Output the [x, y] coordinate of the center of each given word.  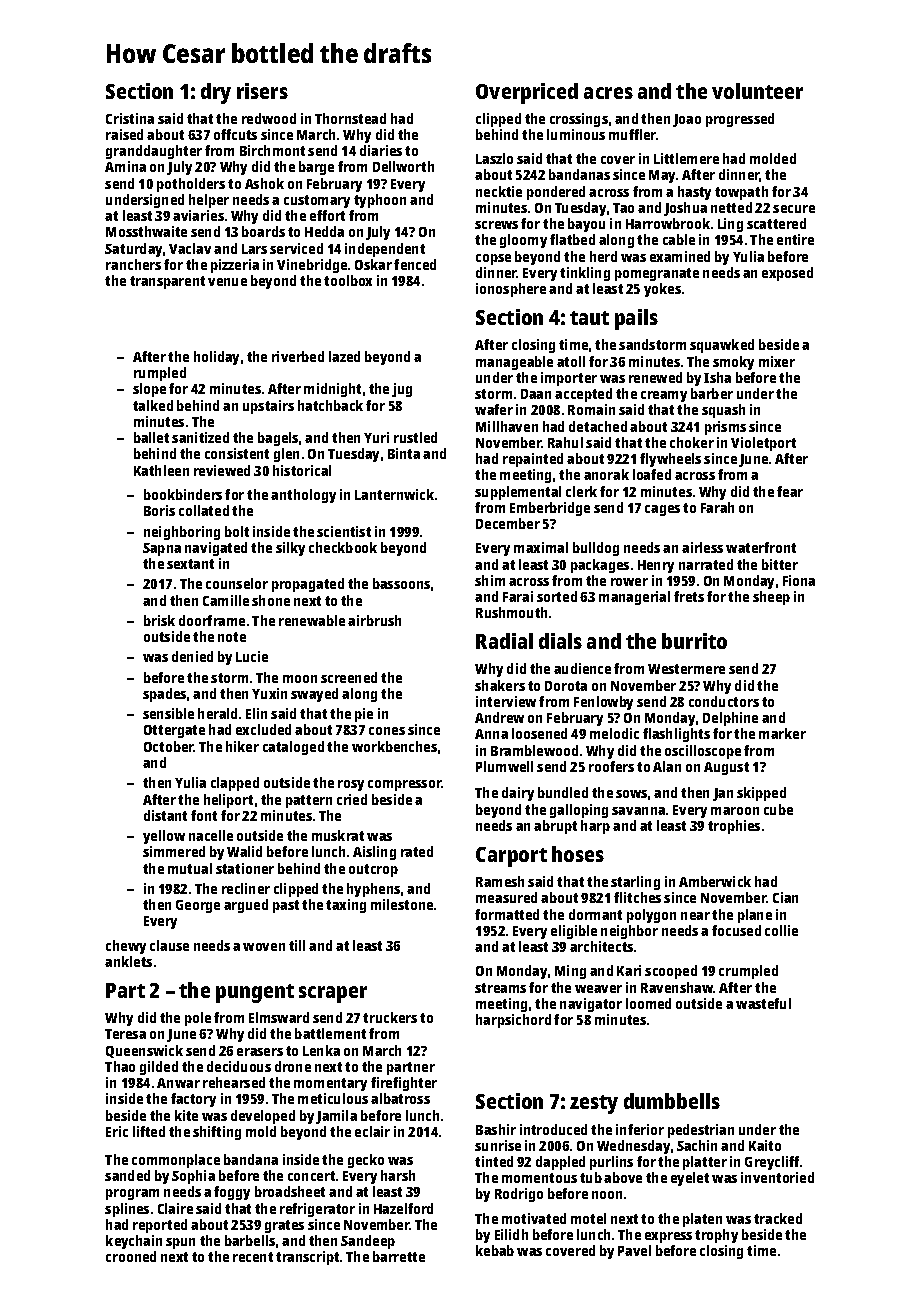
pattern [309, 801]
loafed [652, 474]
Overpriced [527, 93]
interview [506, 701]
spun [180, 1243]
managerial [634, 598]
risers [262, 91]
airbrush [374, 620]
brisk [159, 620]
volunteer [757, 91]
